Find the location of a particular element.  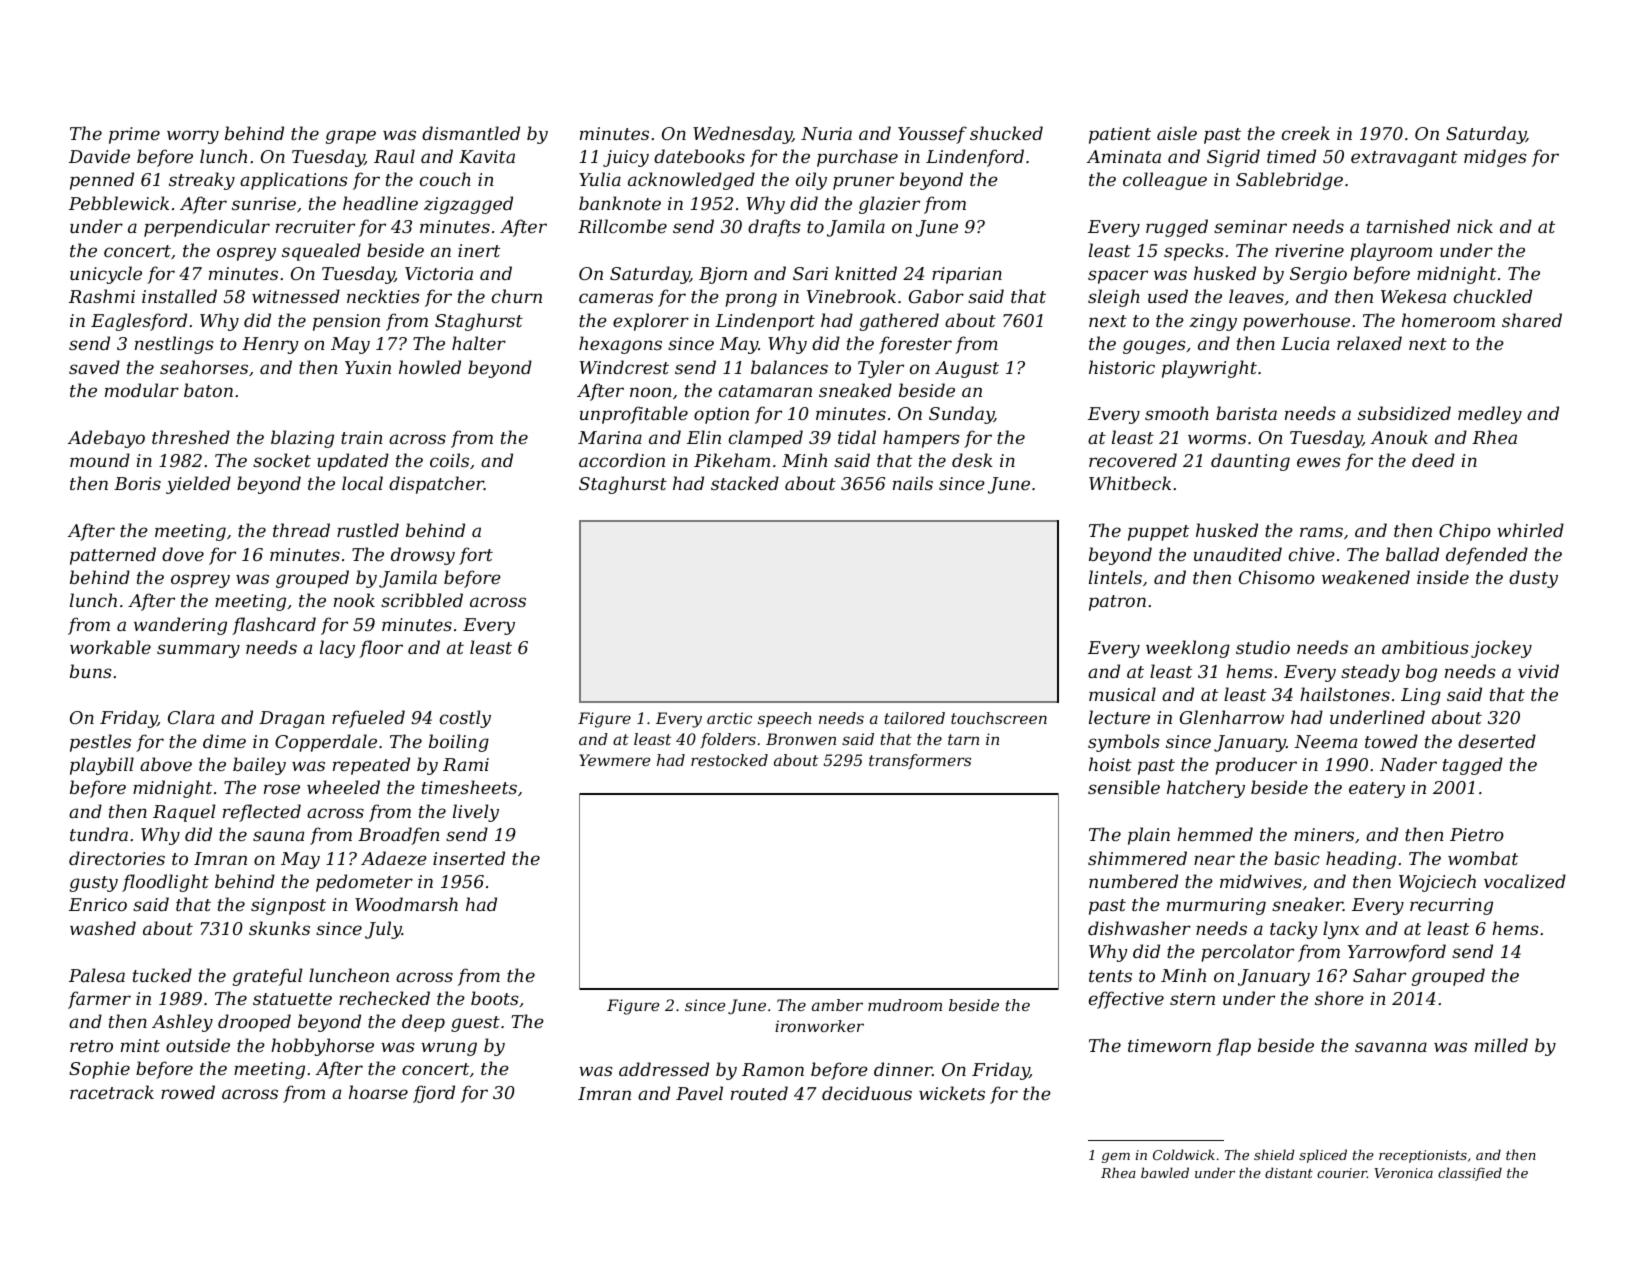

ballad is located at coordinates (1412, 554).
